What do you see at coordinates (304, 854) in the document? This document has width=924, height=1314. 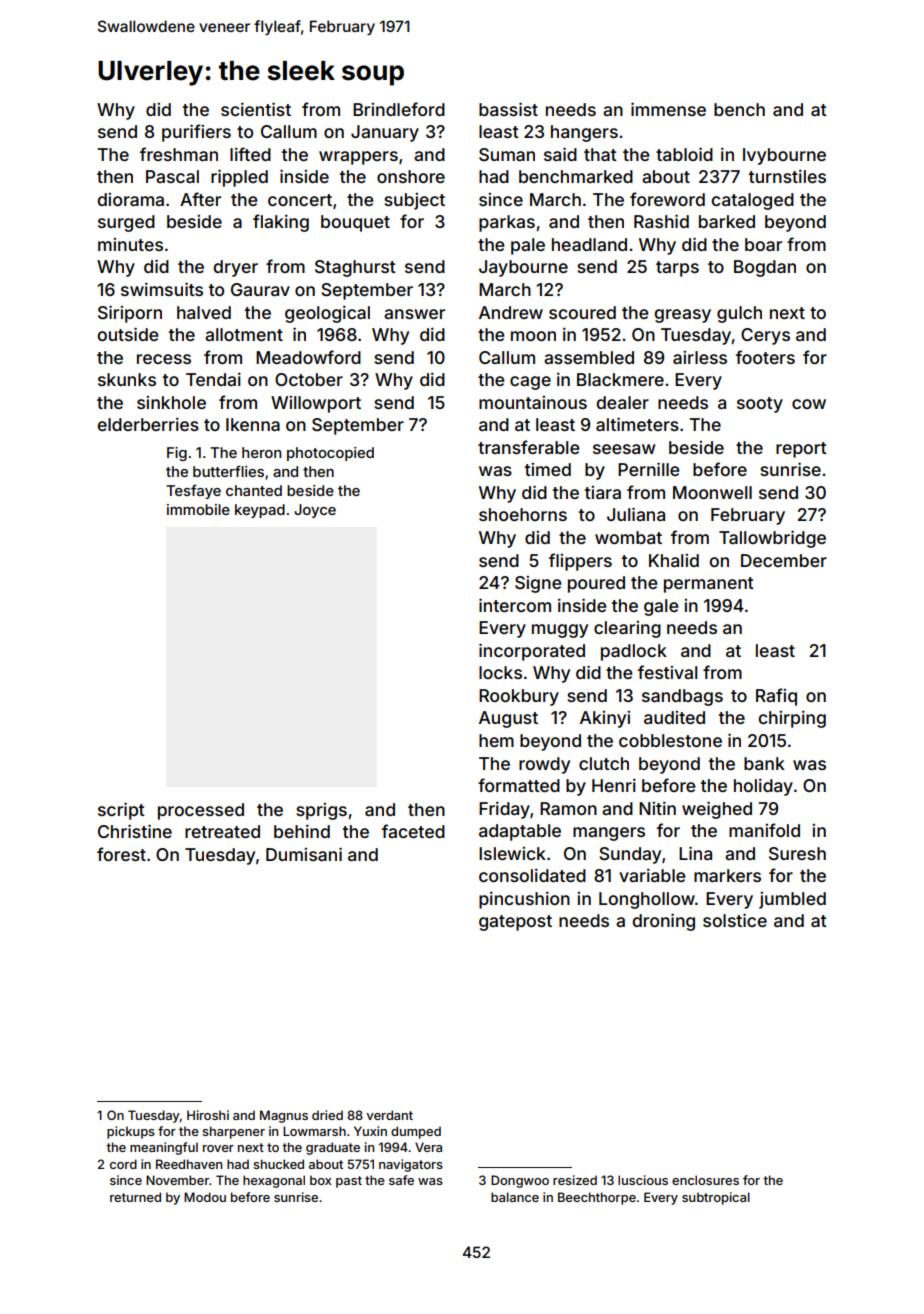 I see `Dumisani` at bounding box center [304, 854].
